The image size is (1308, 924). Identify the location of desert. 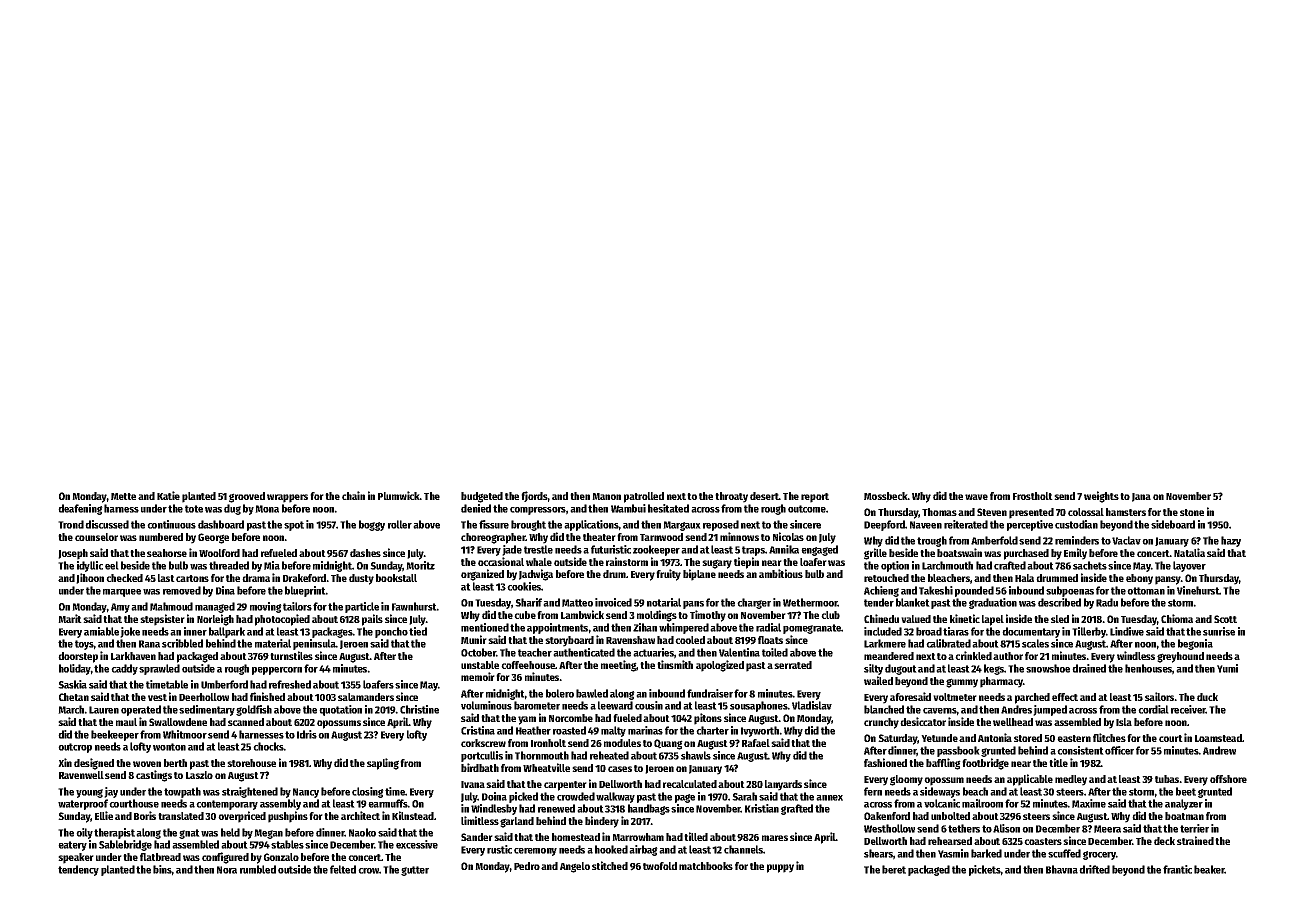
(764, 496).
